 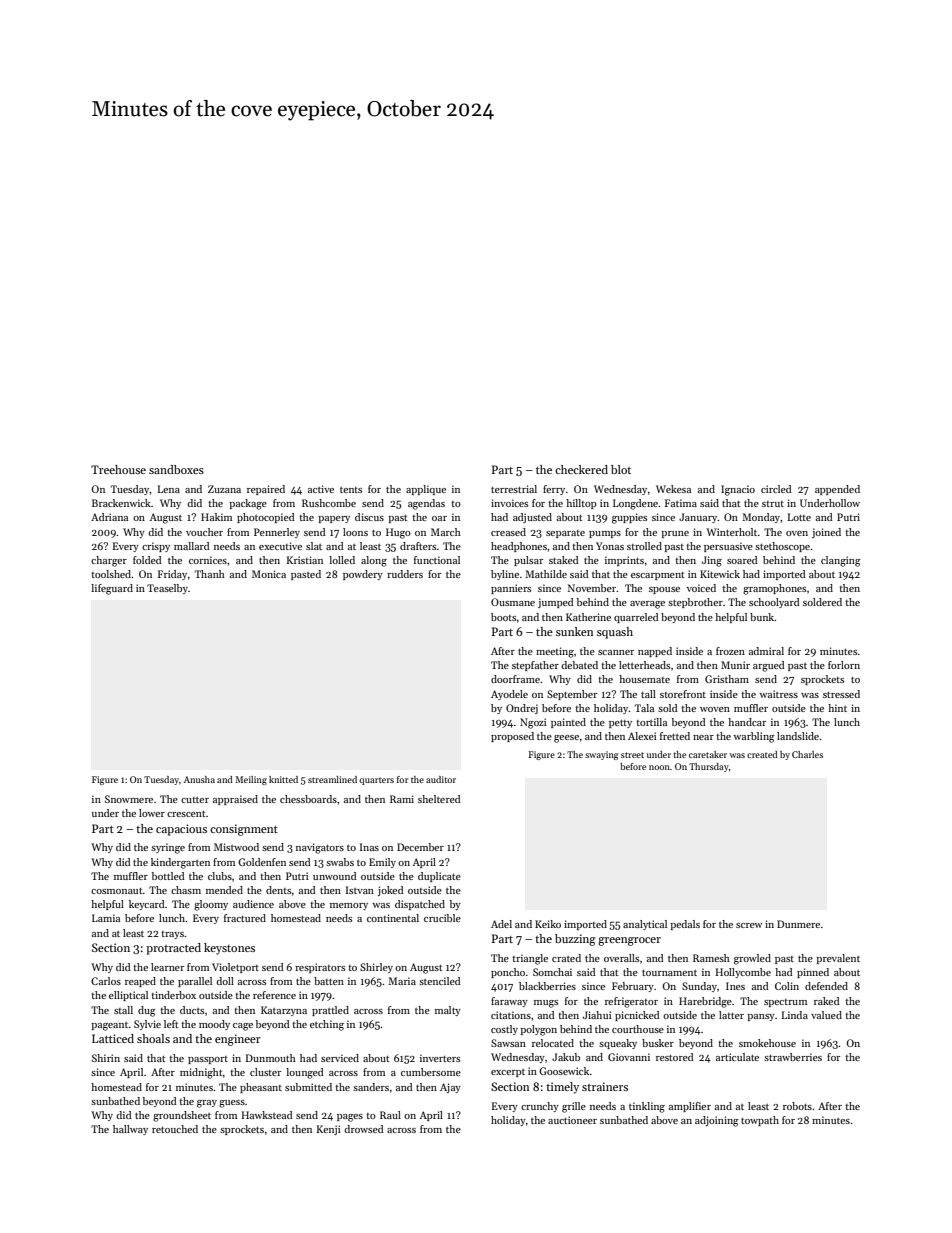 What do you see at coordinates (199, 779) in the screenshot?
I see `Anusha` at bounding box center [199, 779].
